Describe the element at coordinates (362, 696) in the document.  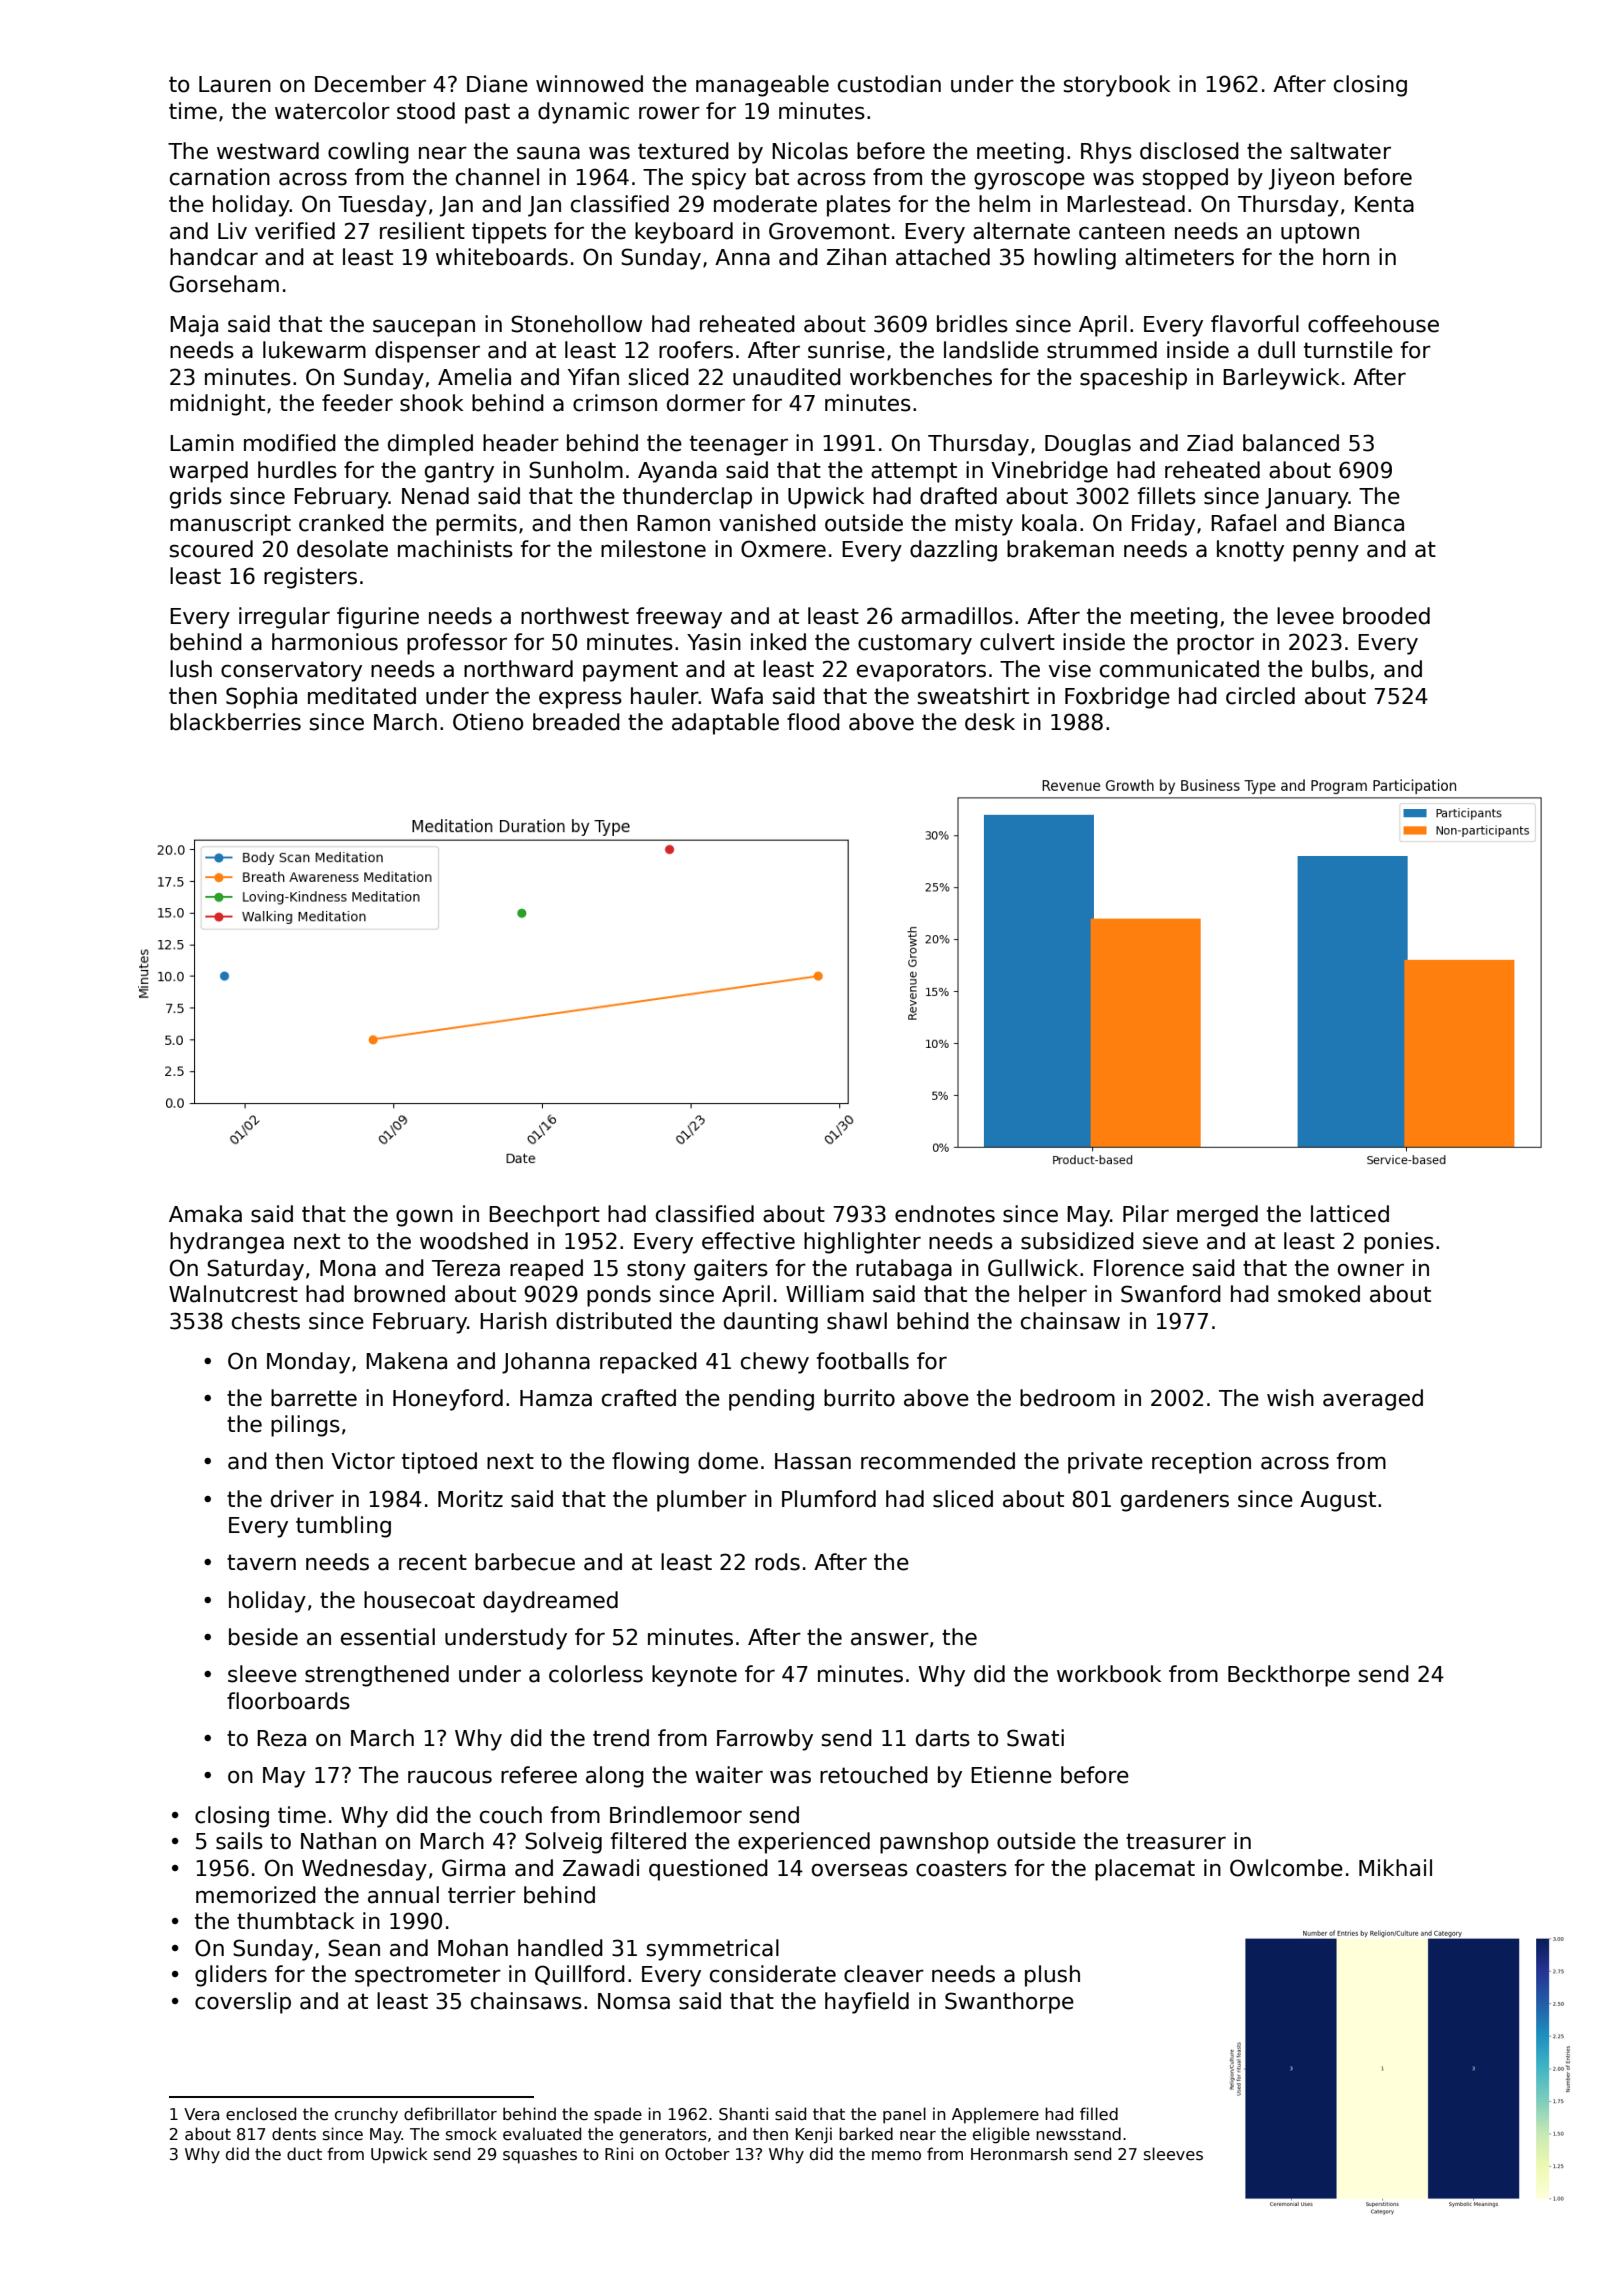
I see `meditated` at that location.
